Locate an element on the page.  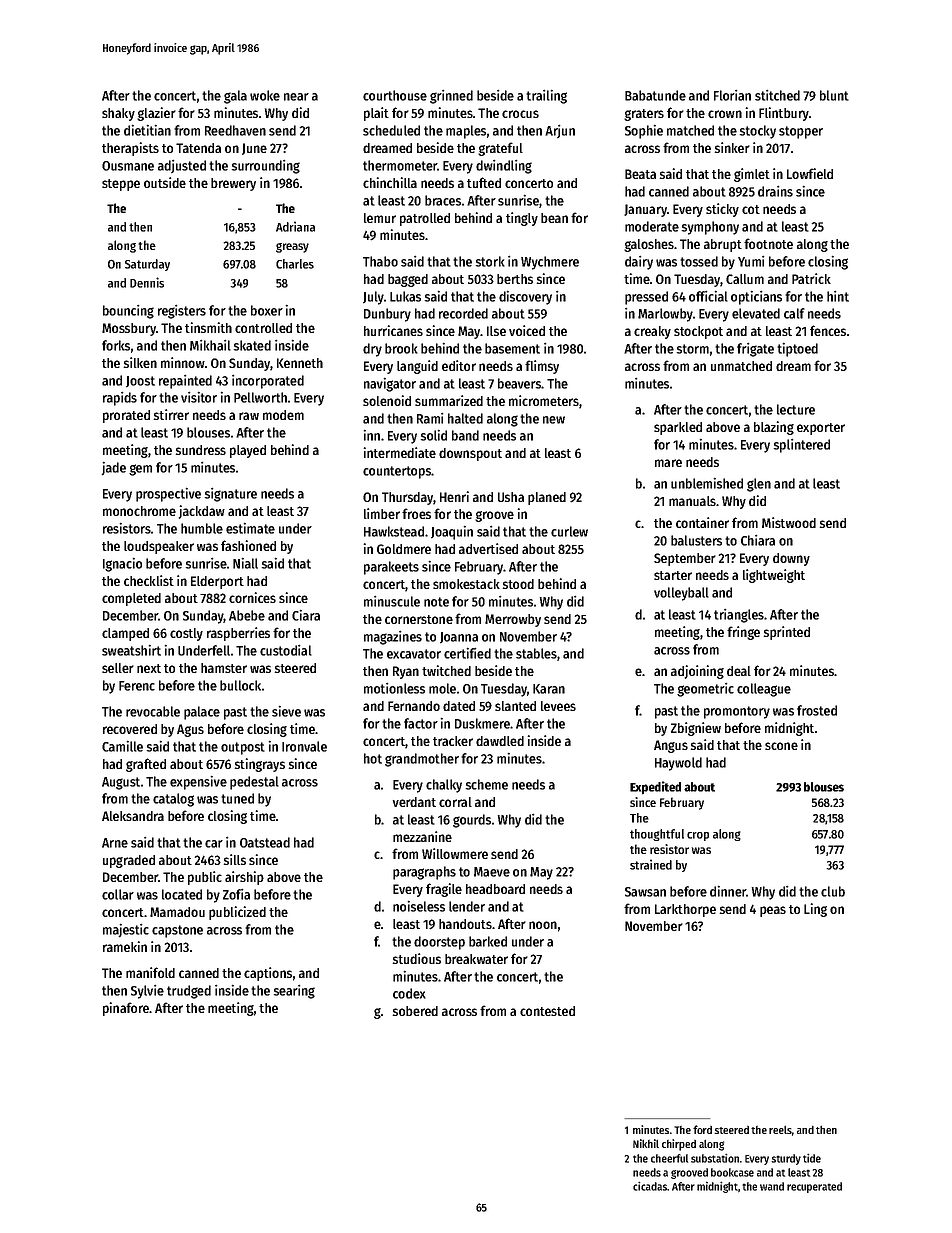
paragraphs is located at coordinates (424, 873).
